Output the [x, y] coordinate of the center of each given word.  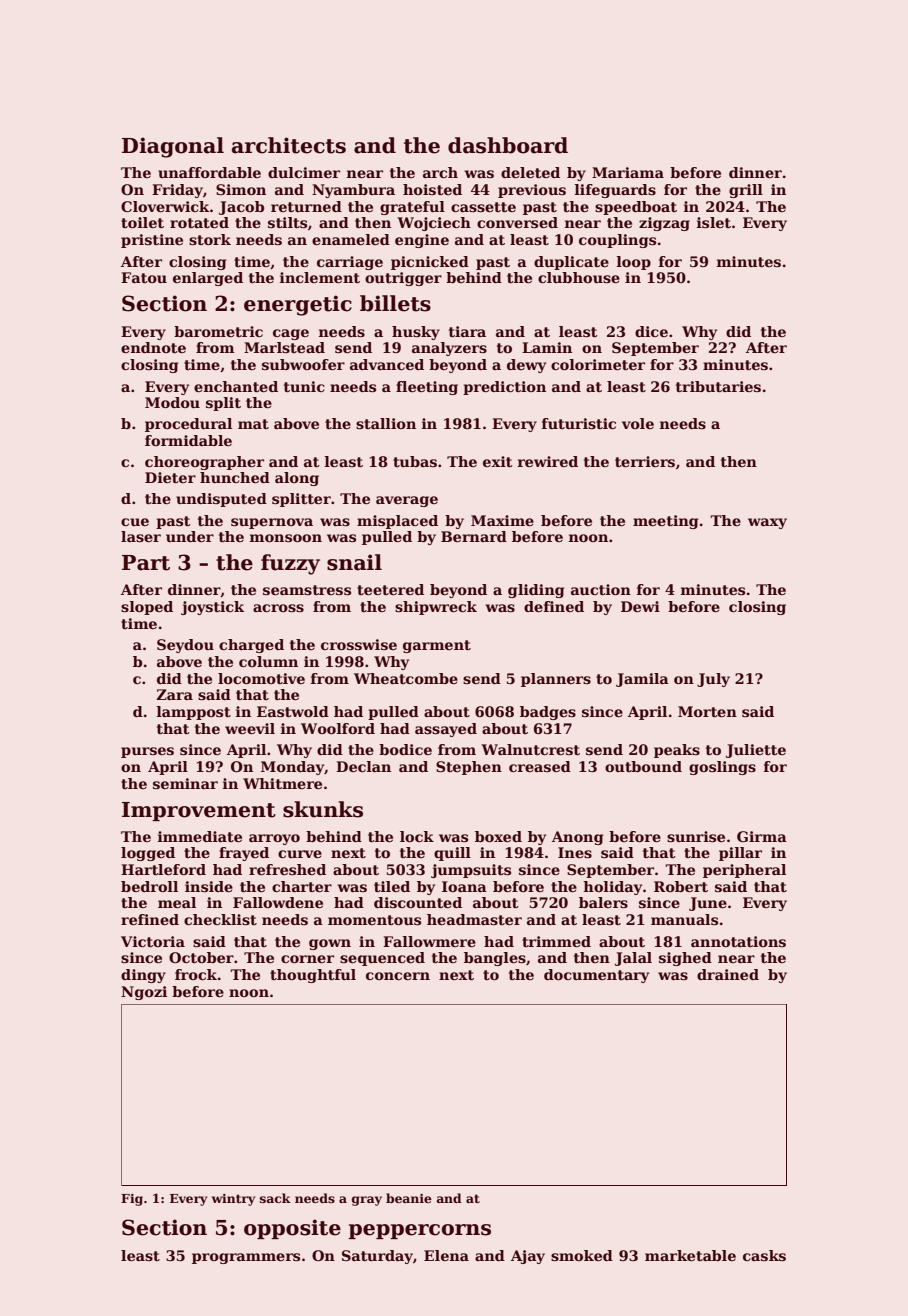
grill [746, 191]
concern [398, 976]
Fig [132, 1200]
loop [634, 263]
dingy [143, 976]
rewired [548, 461]
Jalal [633, 959]
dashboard [508, 145]
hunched [235, 477]
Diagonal [173, 147]
